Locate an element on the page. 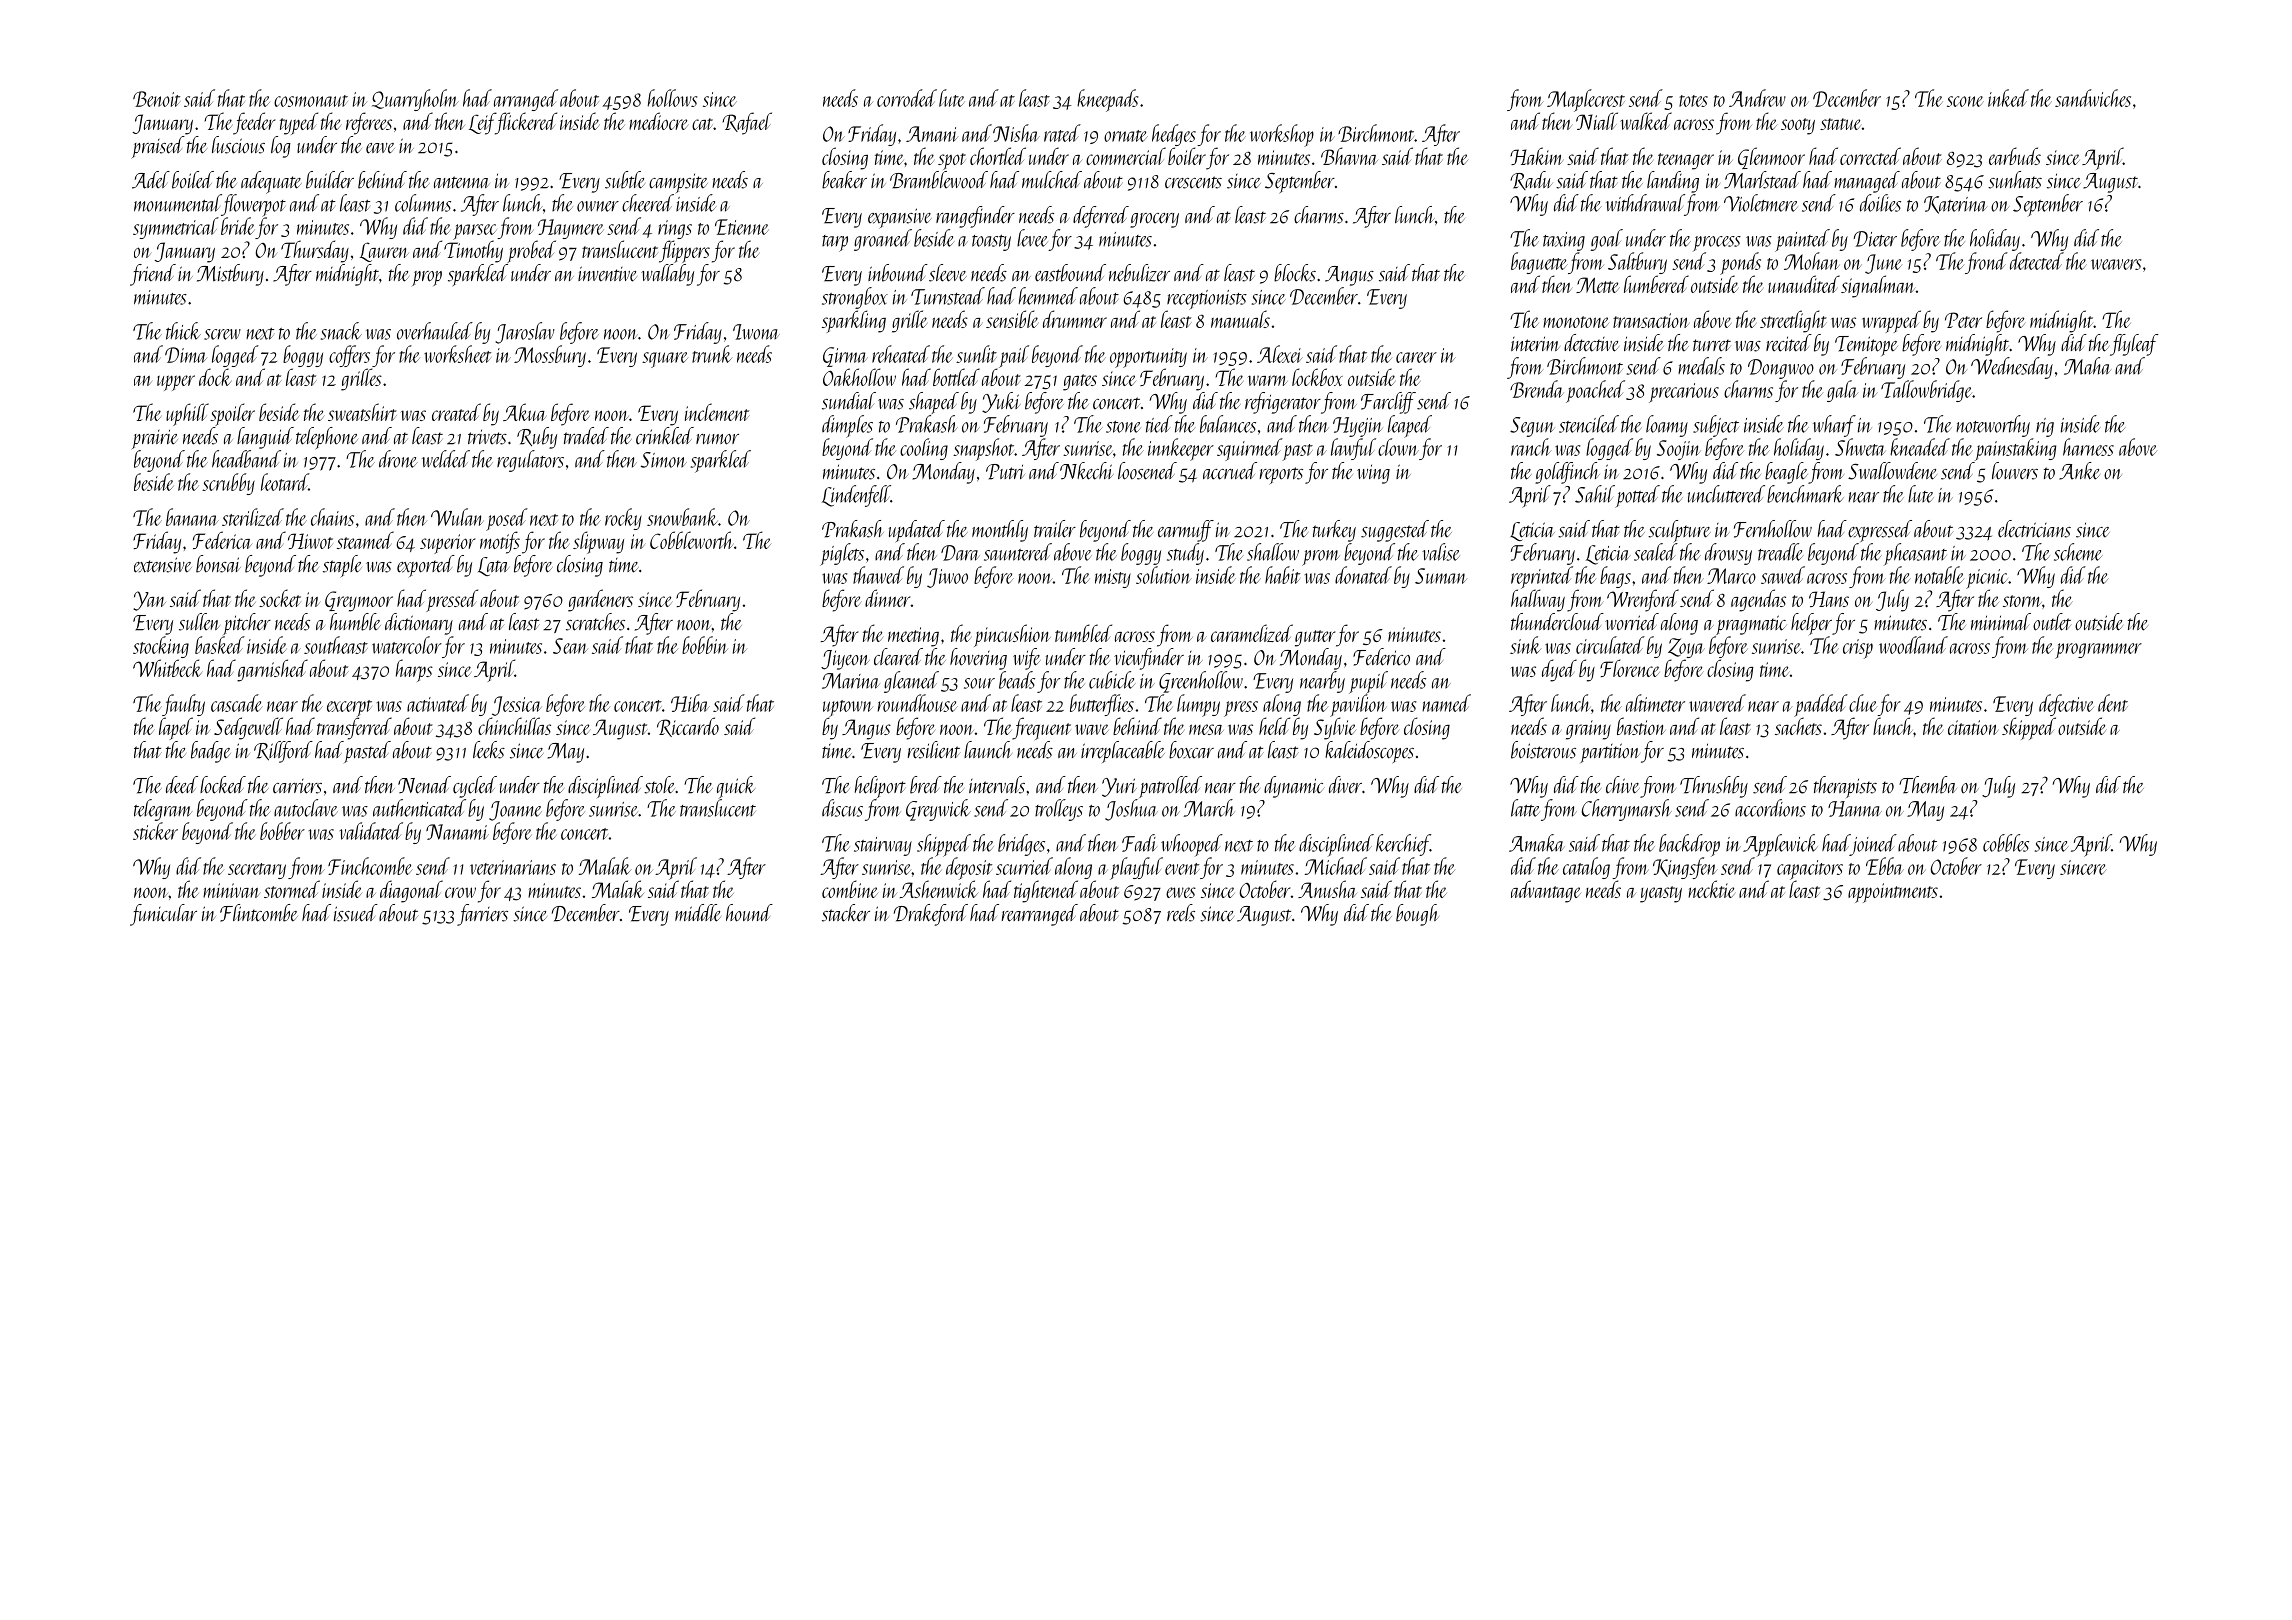 The height and width of the document is (1620, 2292). sunlit is located at coordinates (976, 354).
